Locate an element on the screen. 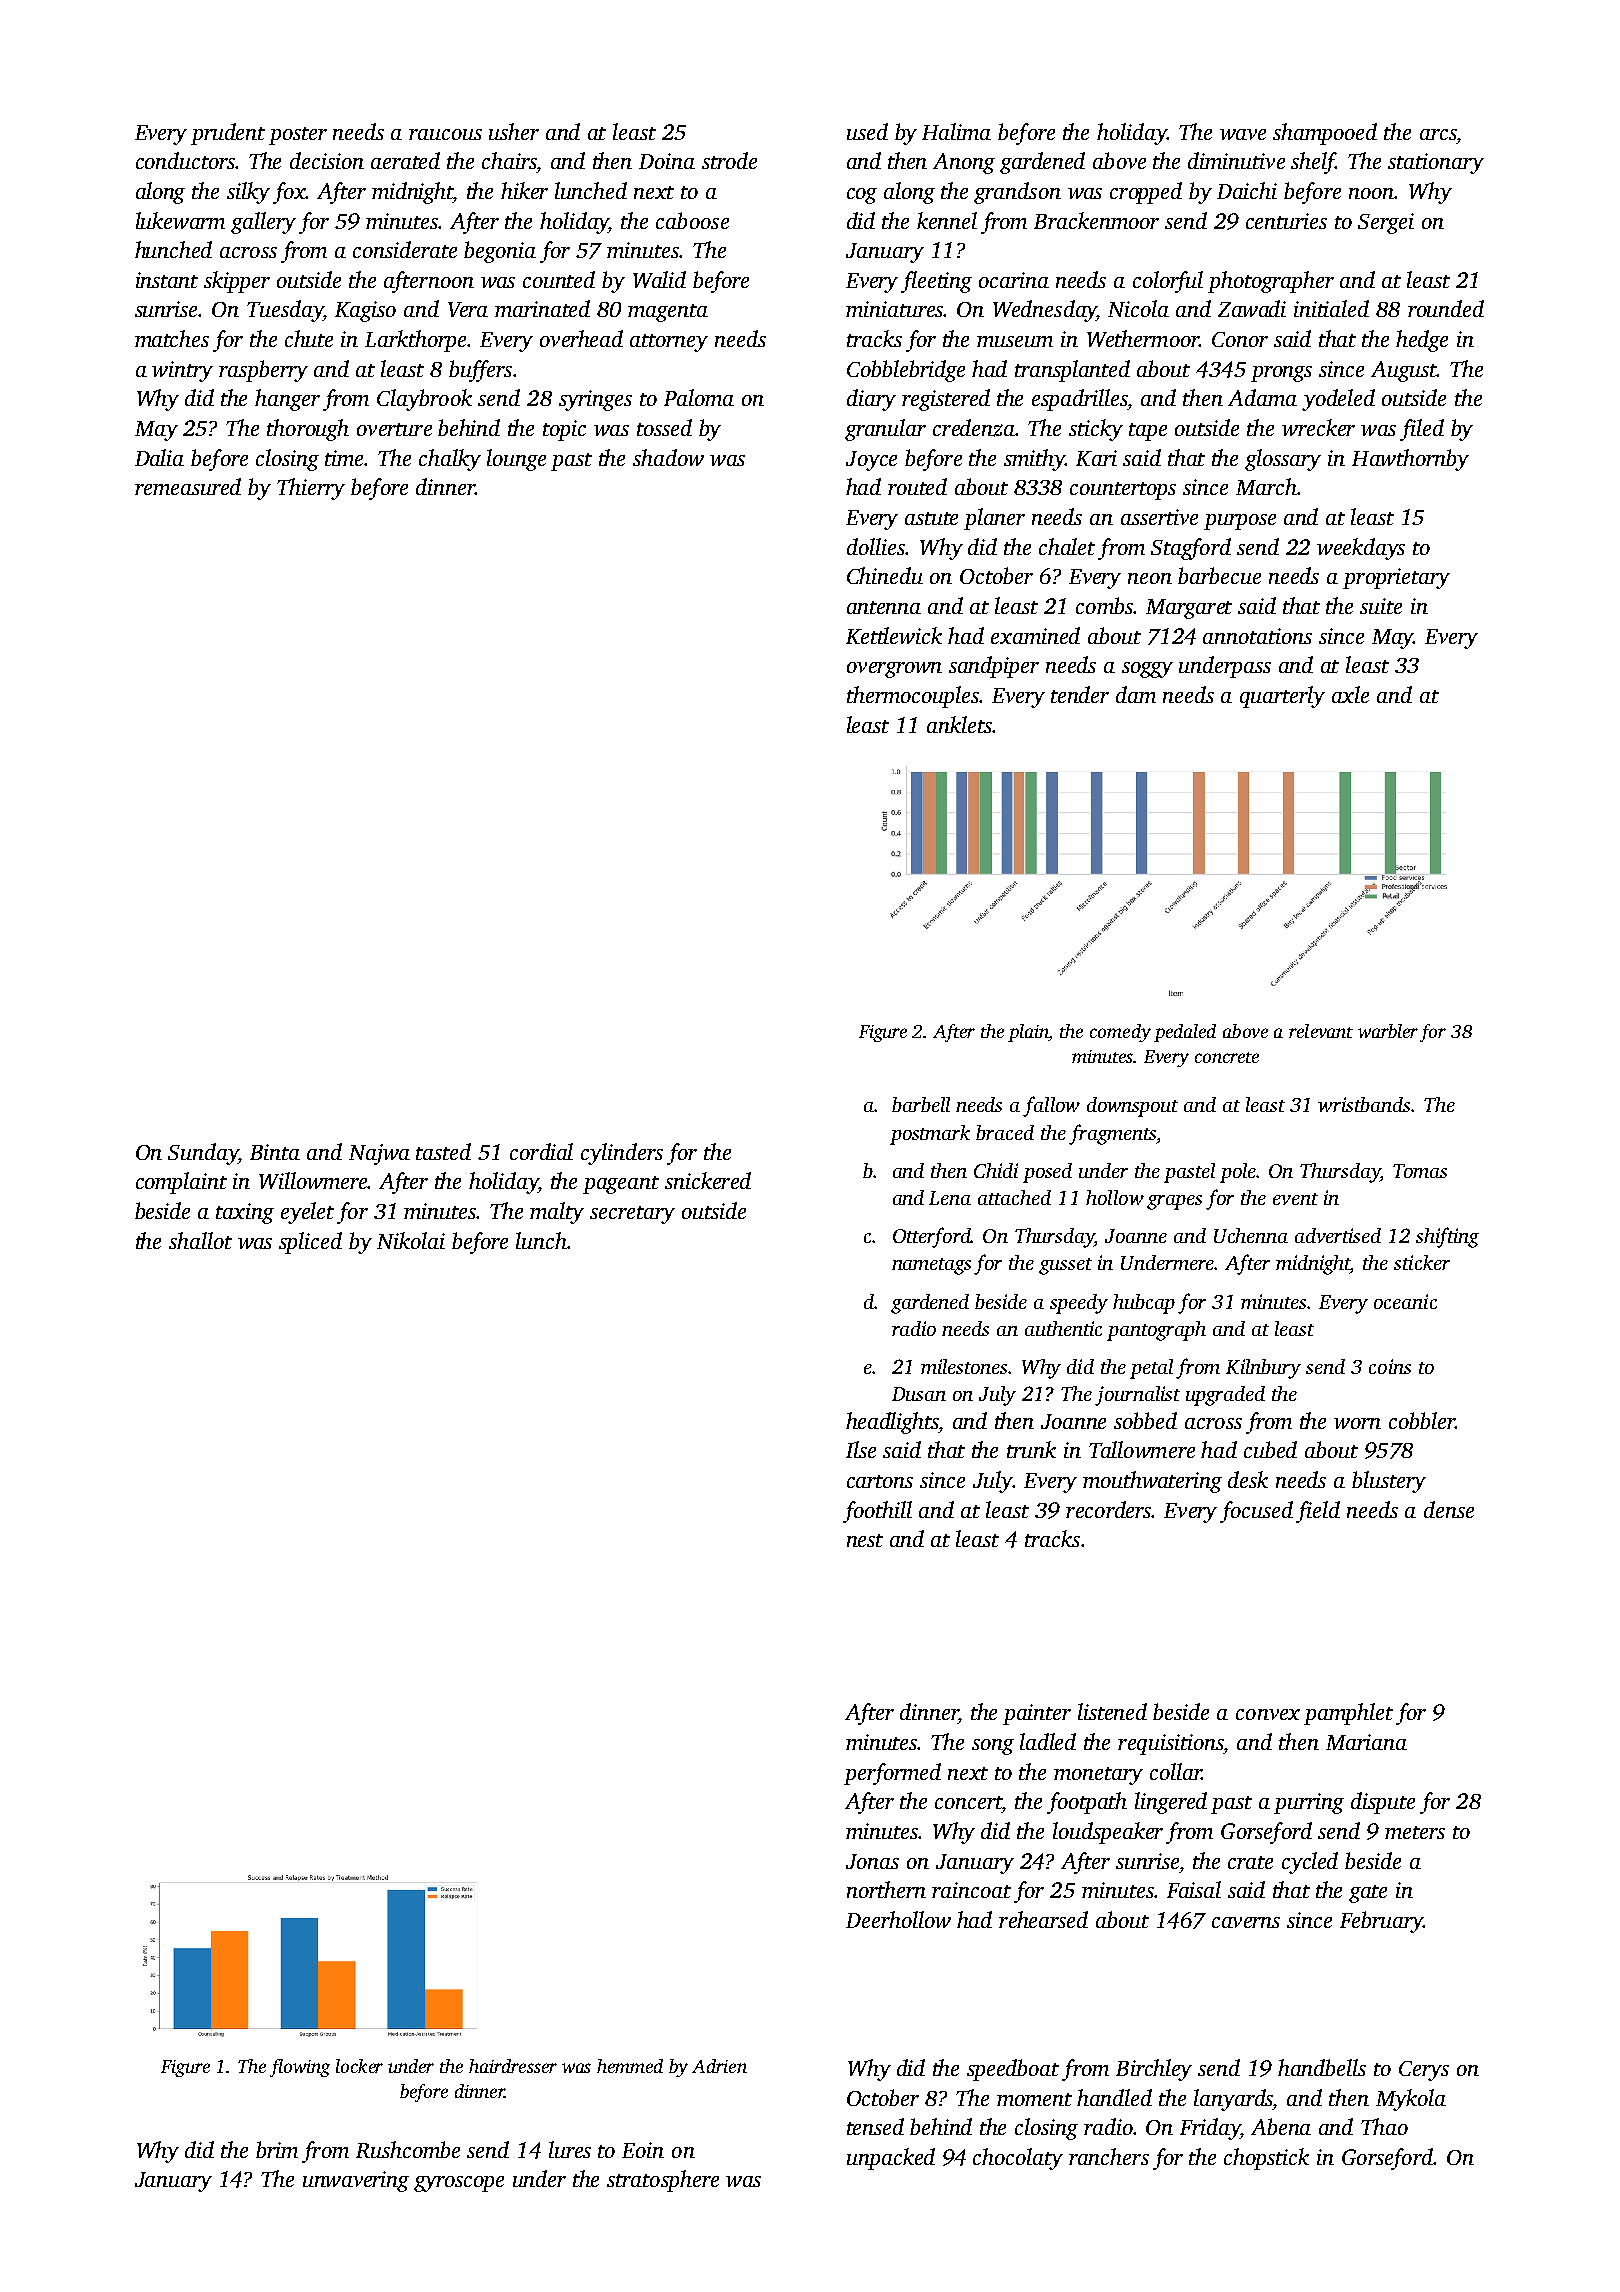  brim is located at coordinates (277, 2149).
